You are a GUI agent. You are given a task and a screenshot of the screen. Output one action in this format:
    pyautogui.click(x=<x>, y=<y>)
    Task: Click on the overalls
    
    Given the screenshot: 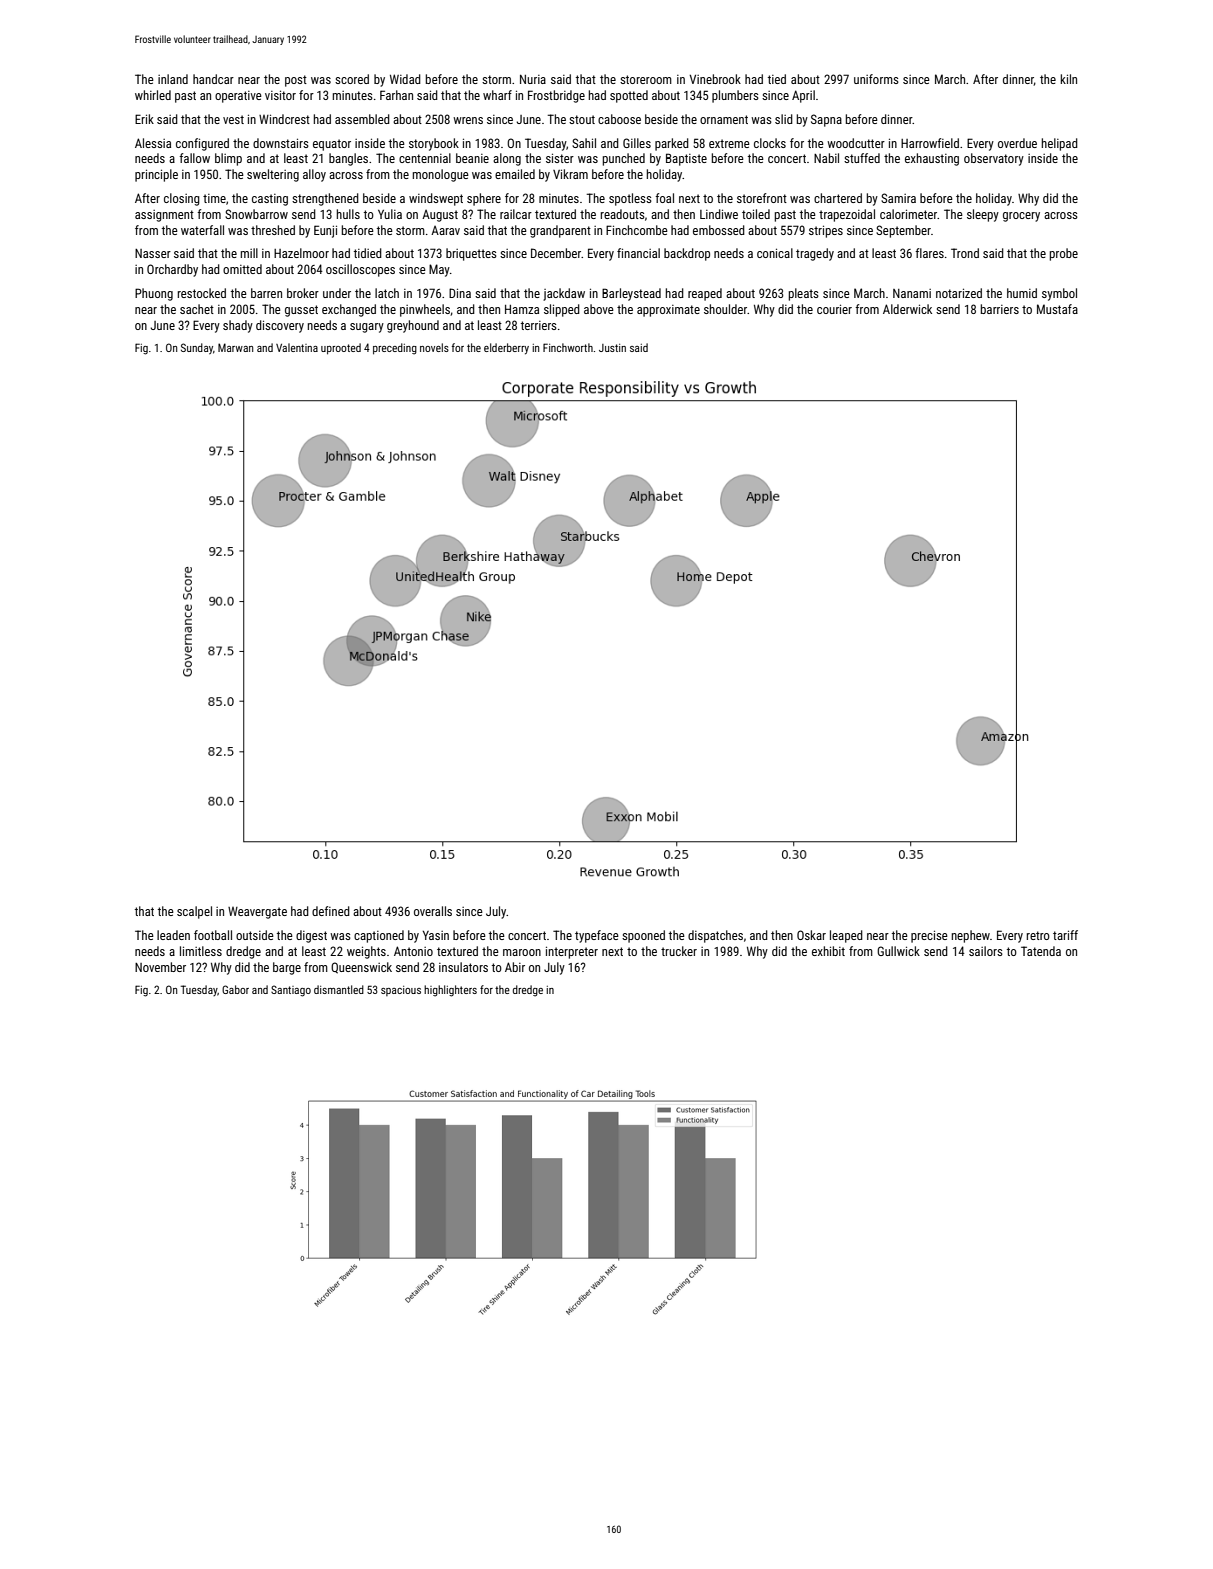 What is the action you would take?
    pyautogui.click(x=433, y=911)
